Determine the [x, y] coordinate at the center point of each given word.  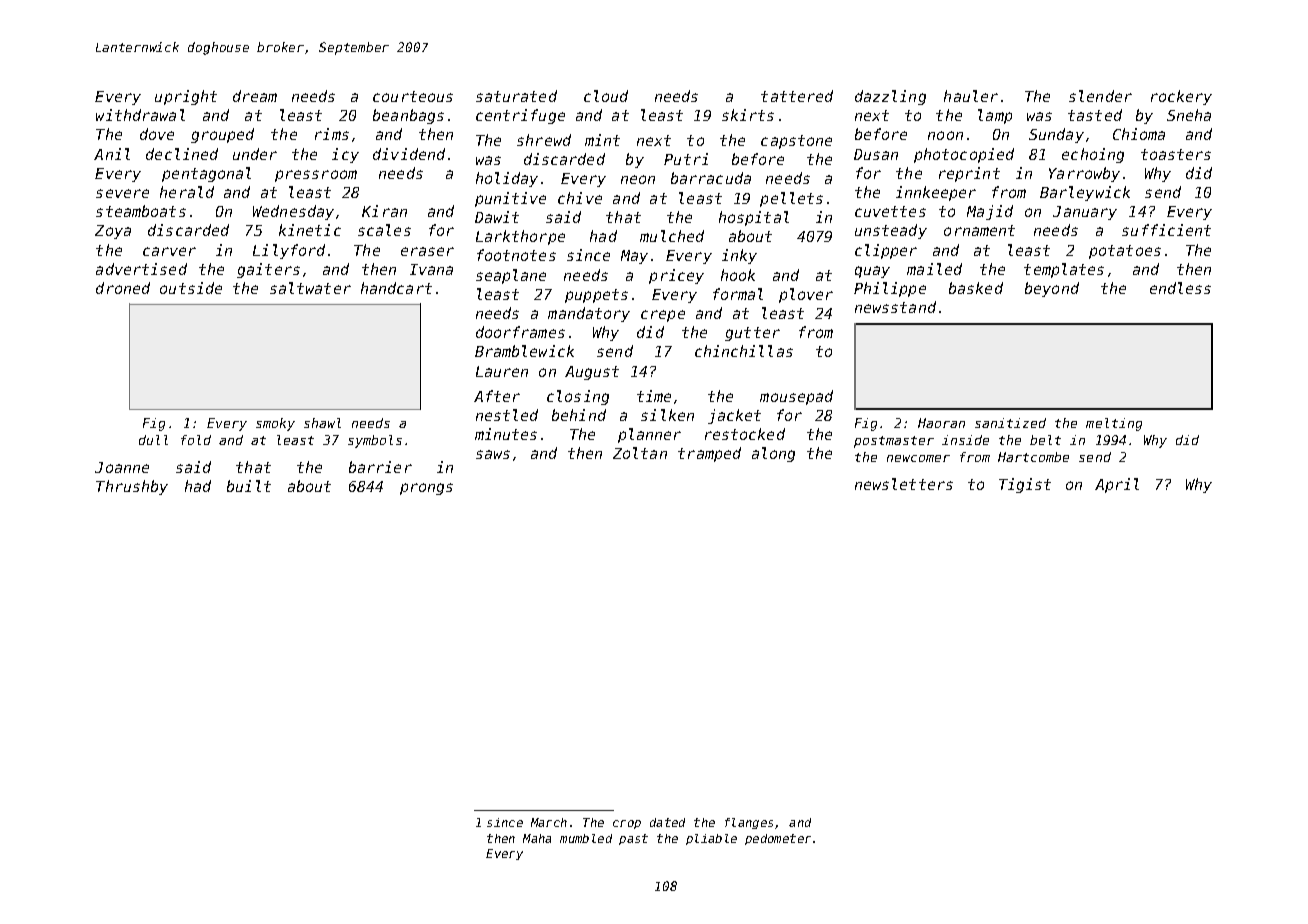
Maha [537, 838]
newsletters [904, 484]
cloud [606, 96]
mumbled [586, 838]
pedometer [778, 839]
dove [157, 134]
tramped [709, 454]
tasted [1095, 115]
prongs [426, 489]
